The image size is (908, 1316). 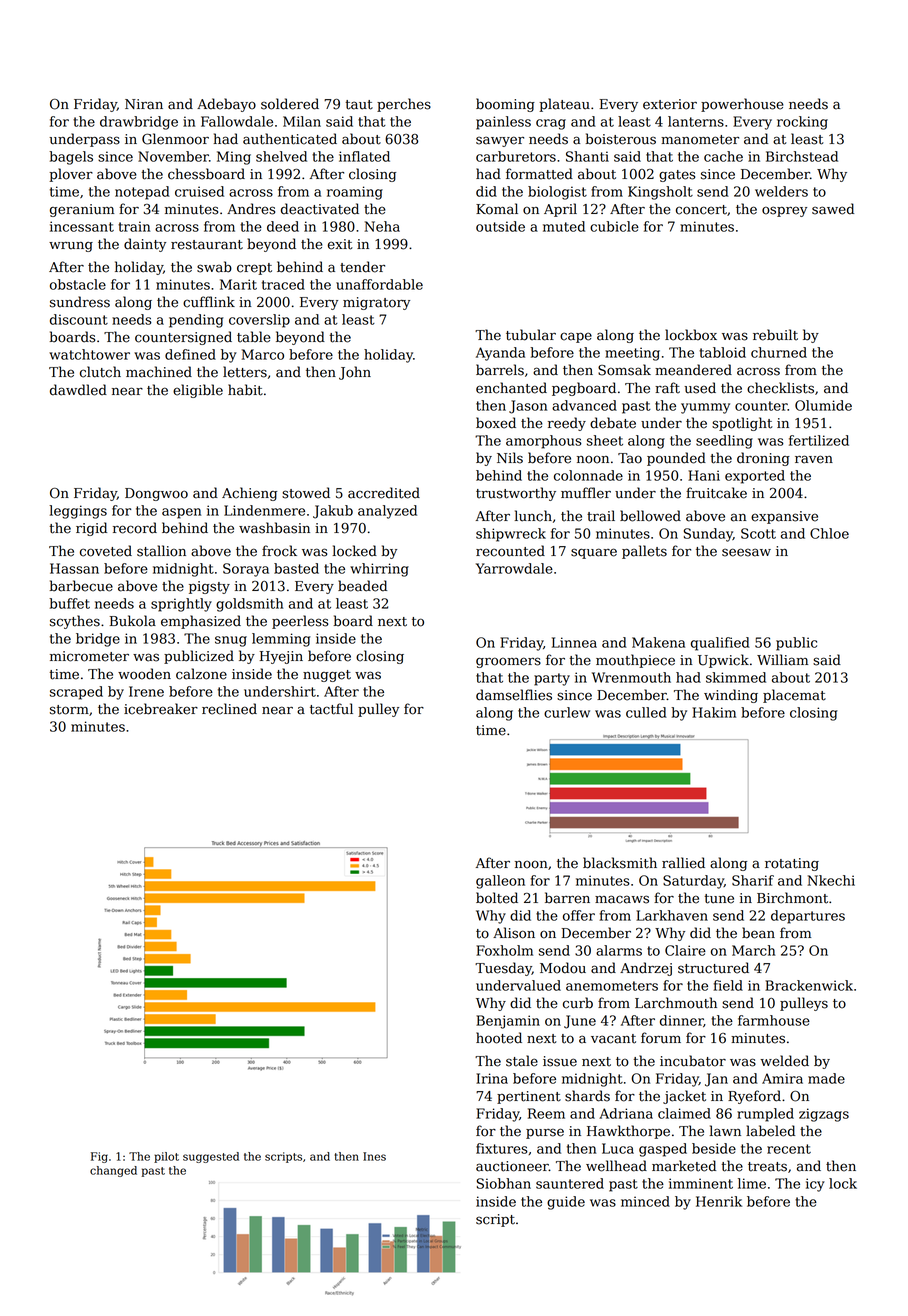 What do you see at coordinates (758, 933) in the screenshot?
I see `bean` at bounding box center [758, 933].
